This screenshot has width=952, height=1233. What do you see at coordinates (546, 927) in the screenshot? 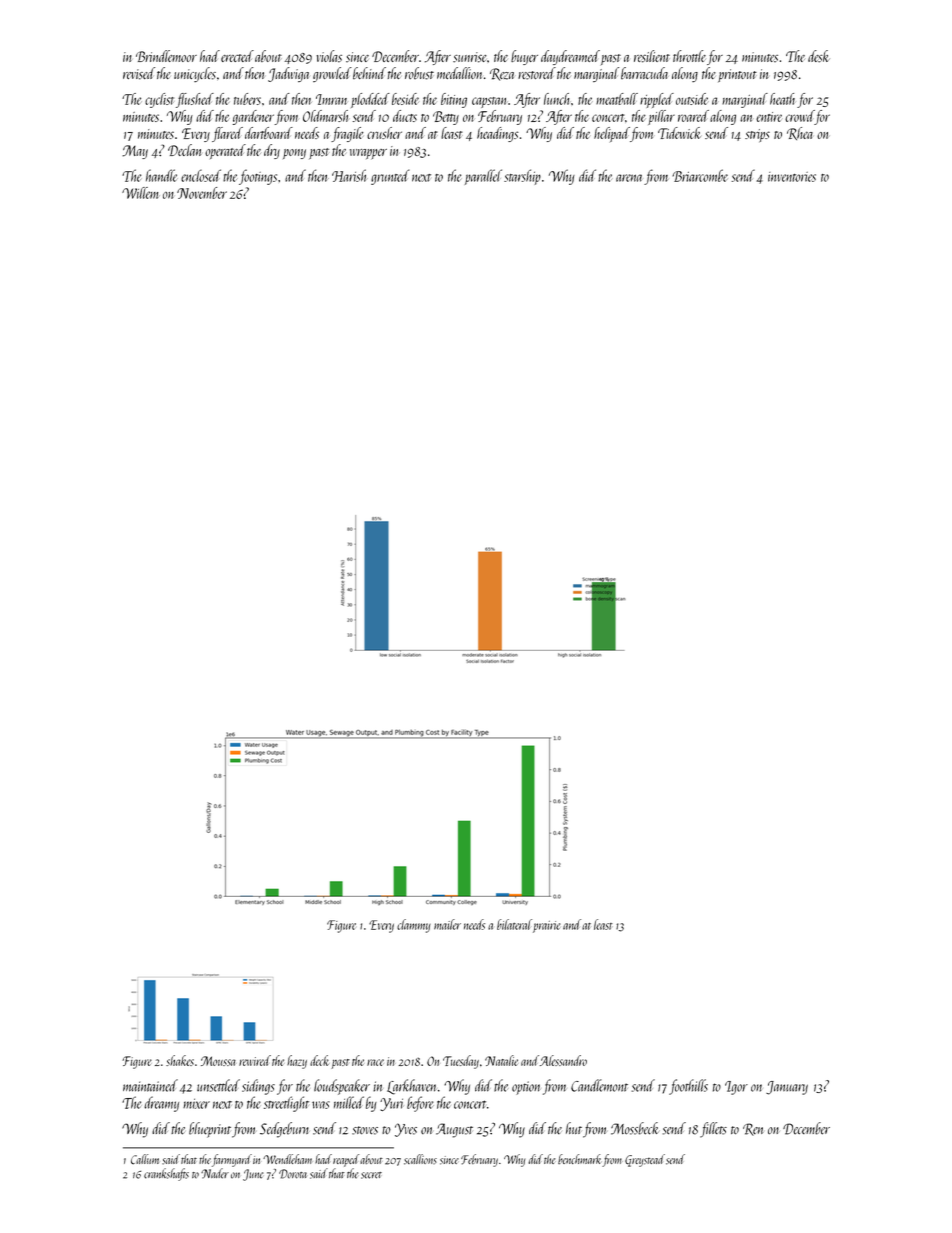
I see `prairie` at bounding box center [546, 927].
